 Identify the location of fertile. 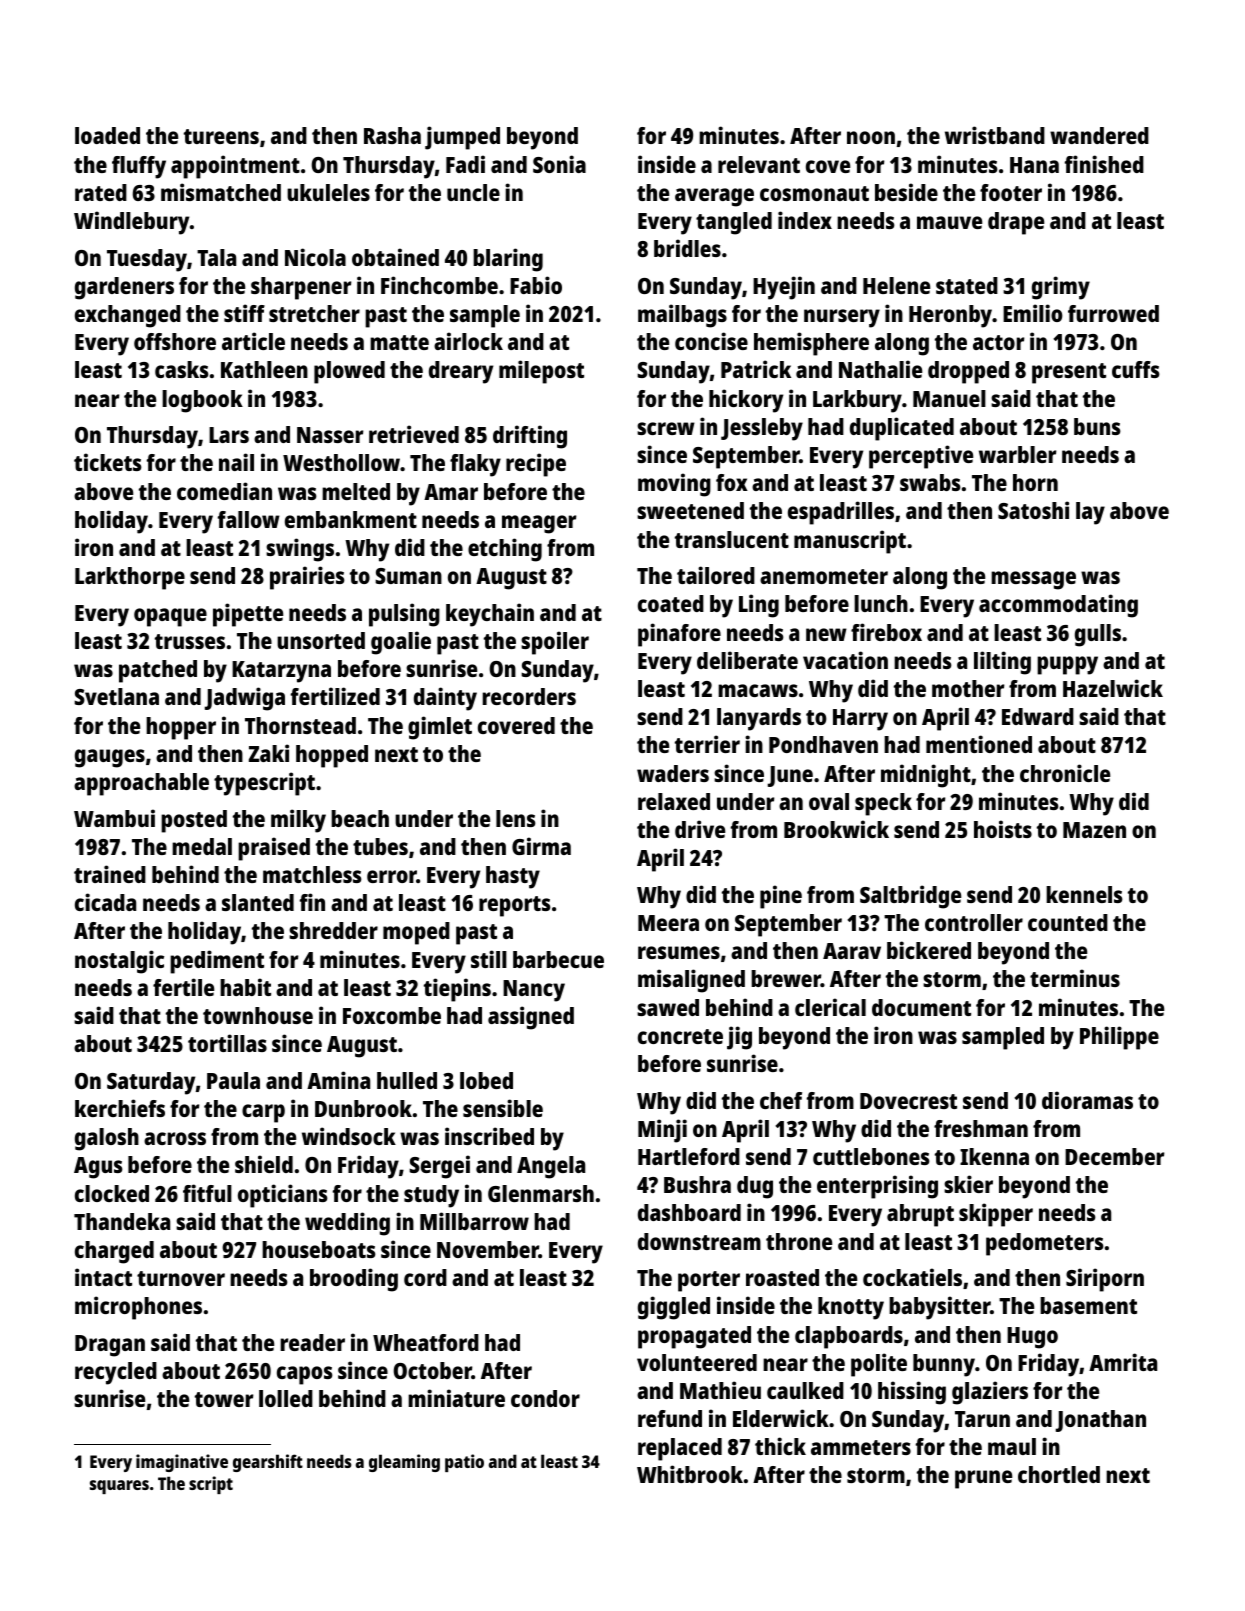
(183, 987).
